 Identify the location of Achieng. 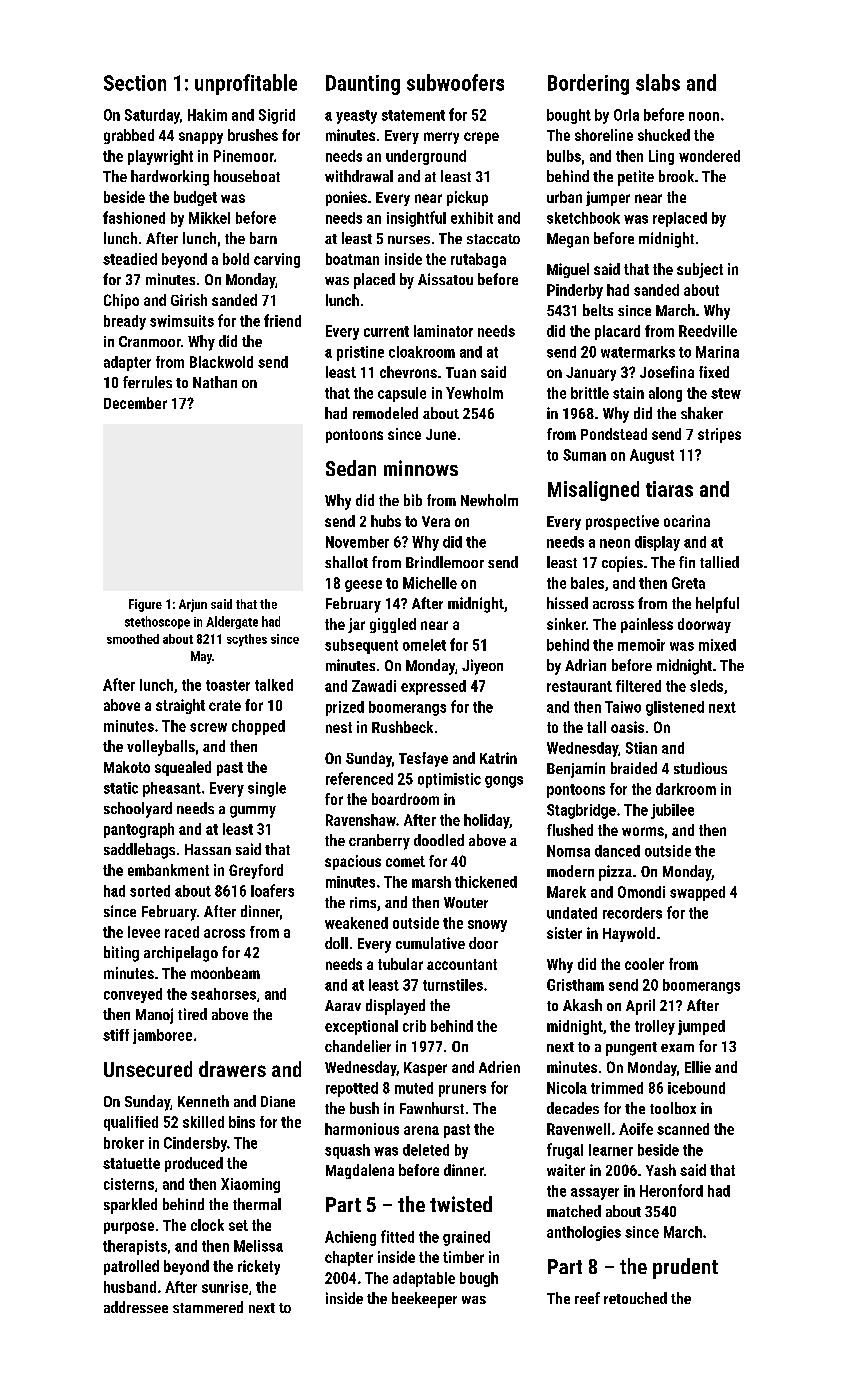
(350, 1238).
